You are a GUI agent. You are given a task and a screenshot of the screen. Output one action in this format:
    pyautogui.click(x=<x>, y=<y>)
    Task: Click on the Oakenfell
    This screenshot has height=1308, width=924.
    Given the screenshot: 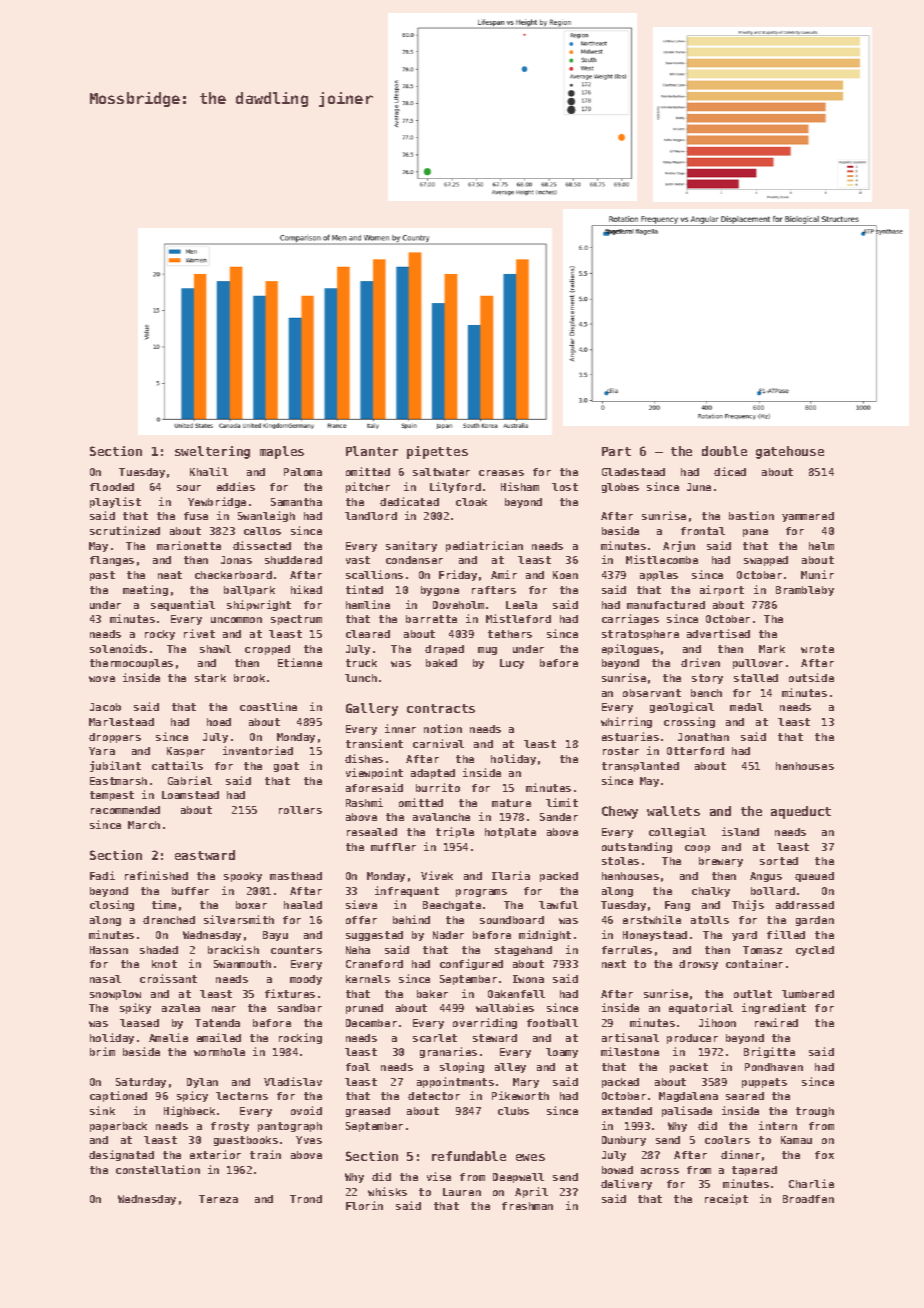 What is the action you would take?
    pyautogui.click(x=516, y=994)
